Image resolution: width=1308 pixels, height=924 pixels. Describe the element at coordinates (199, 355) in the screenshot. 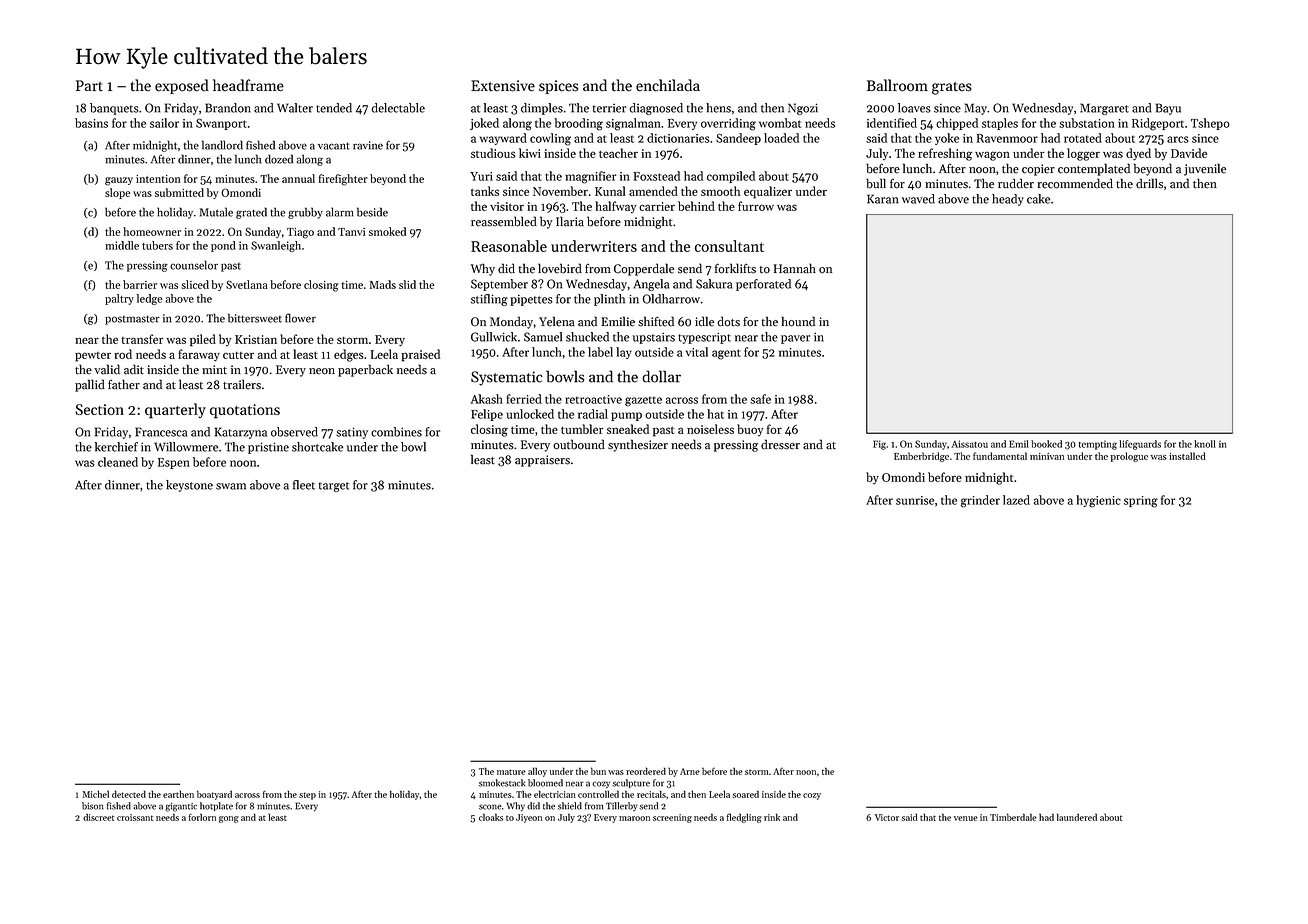

I see `faraway` at that location.
